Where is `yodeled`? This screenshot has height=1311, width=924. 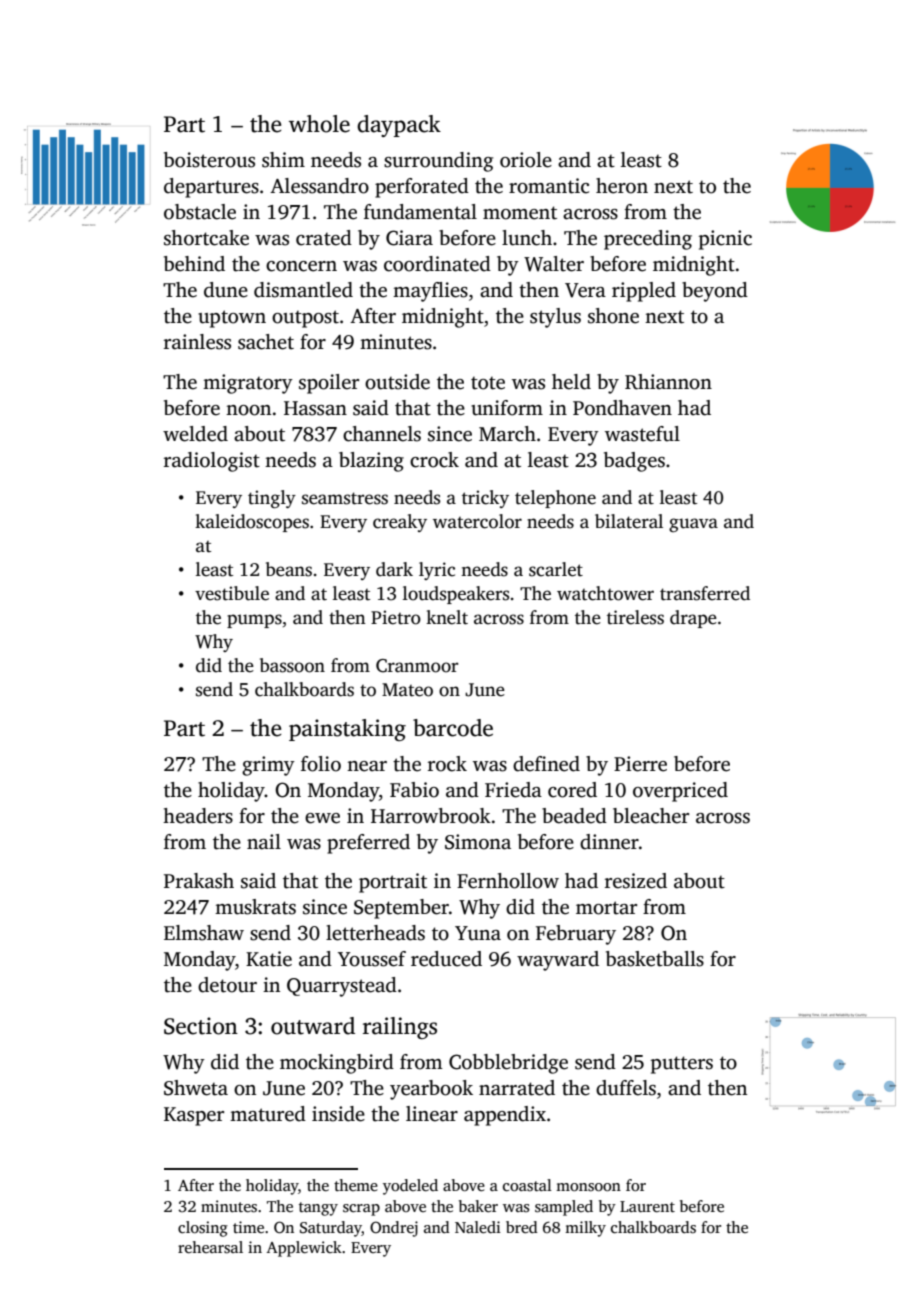 yodeled is located at coordinates (410, 1187).
